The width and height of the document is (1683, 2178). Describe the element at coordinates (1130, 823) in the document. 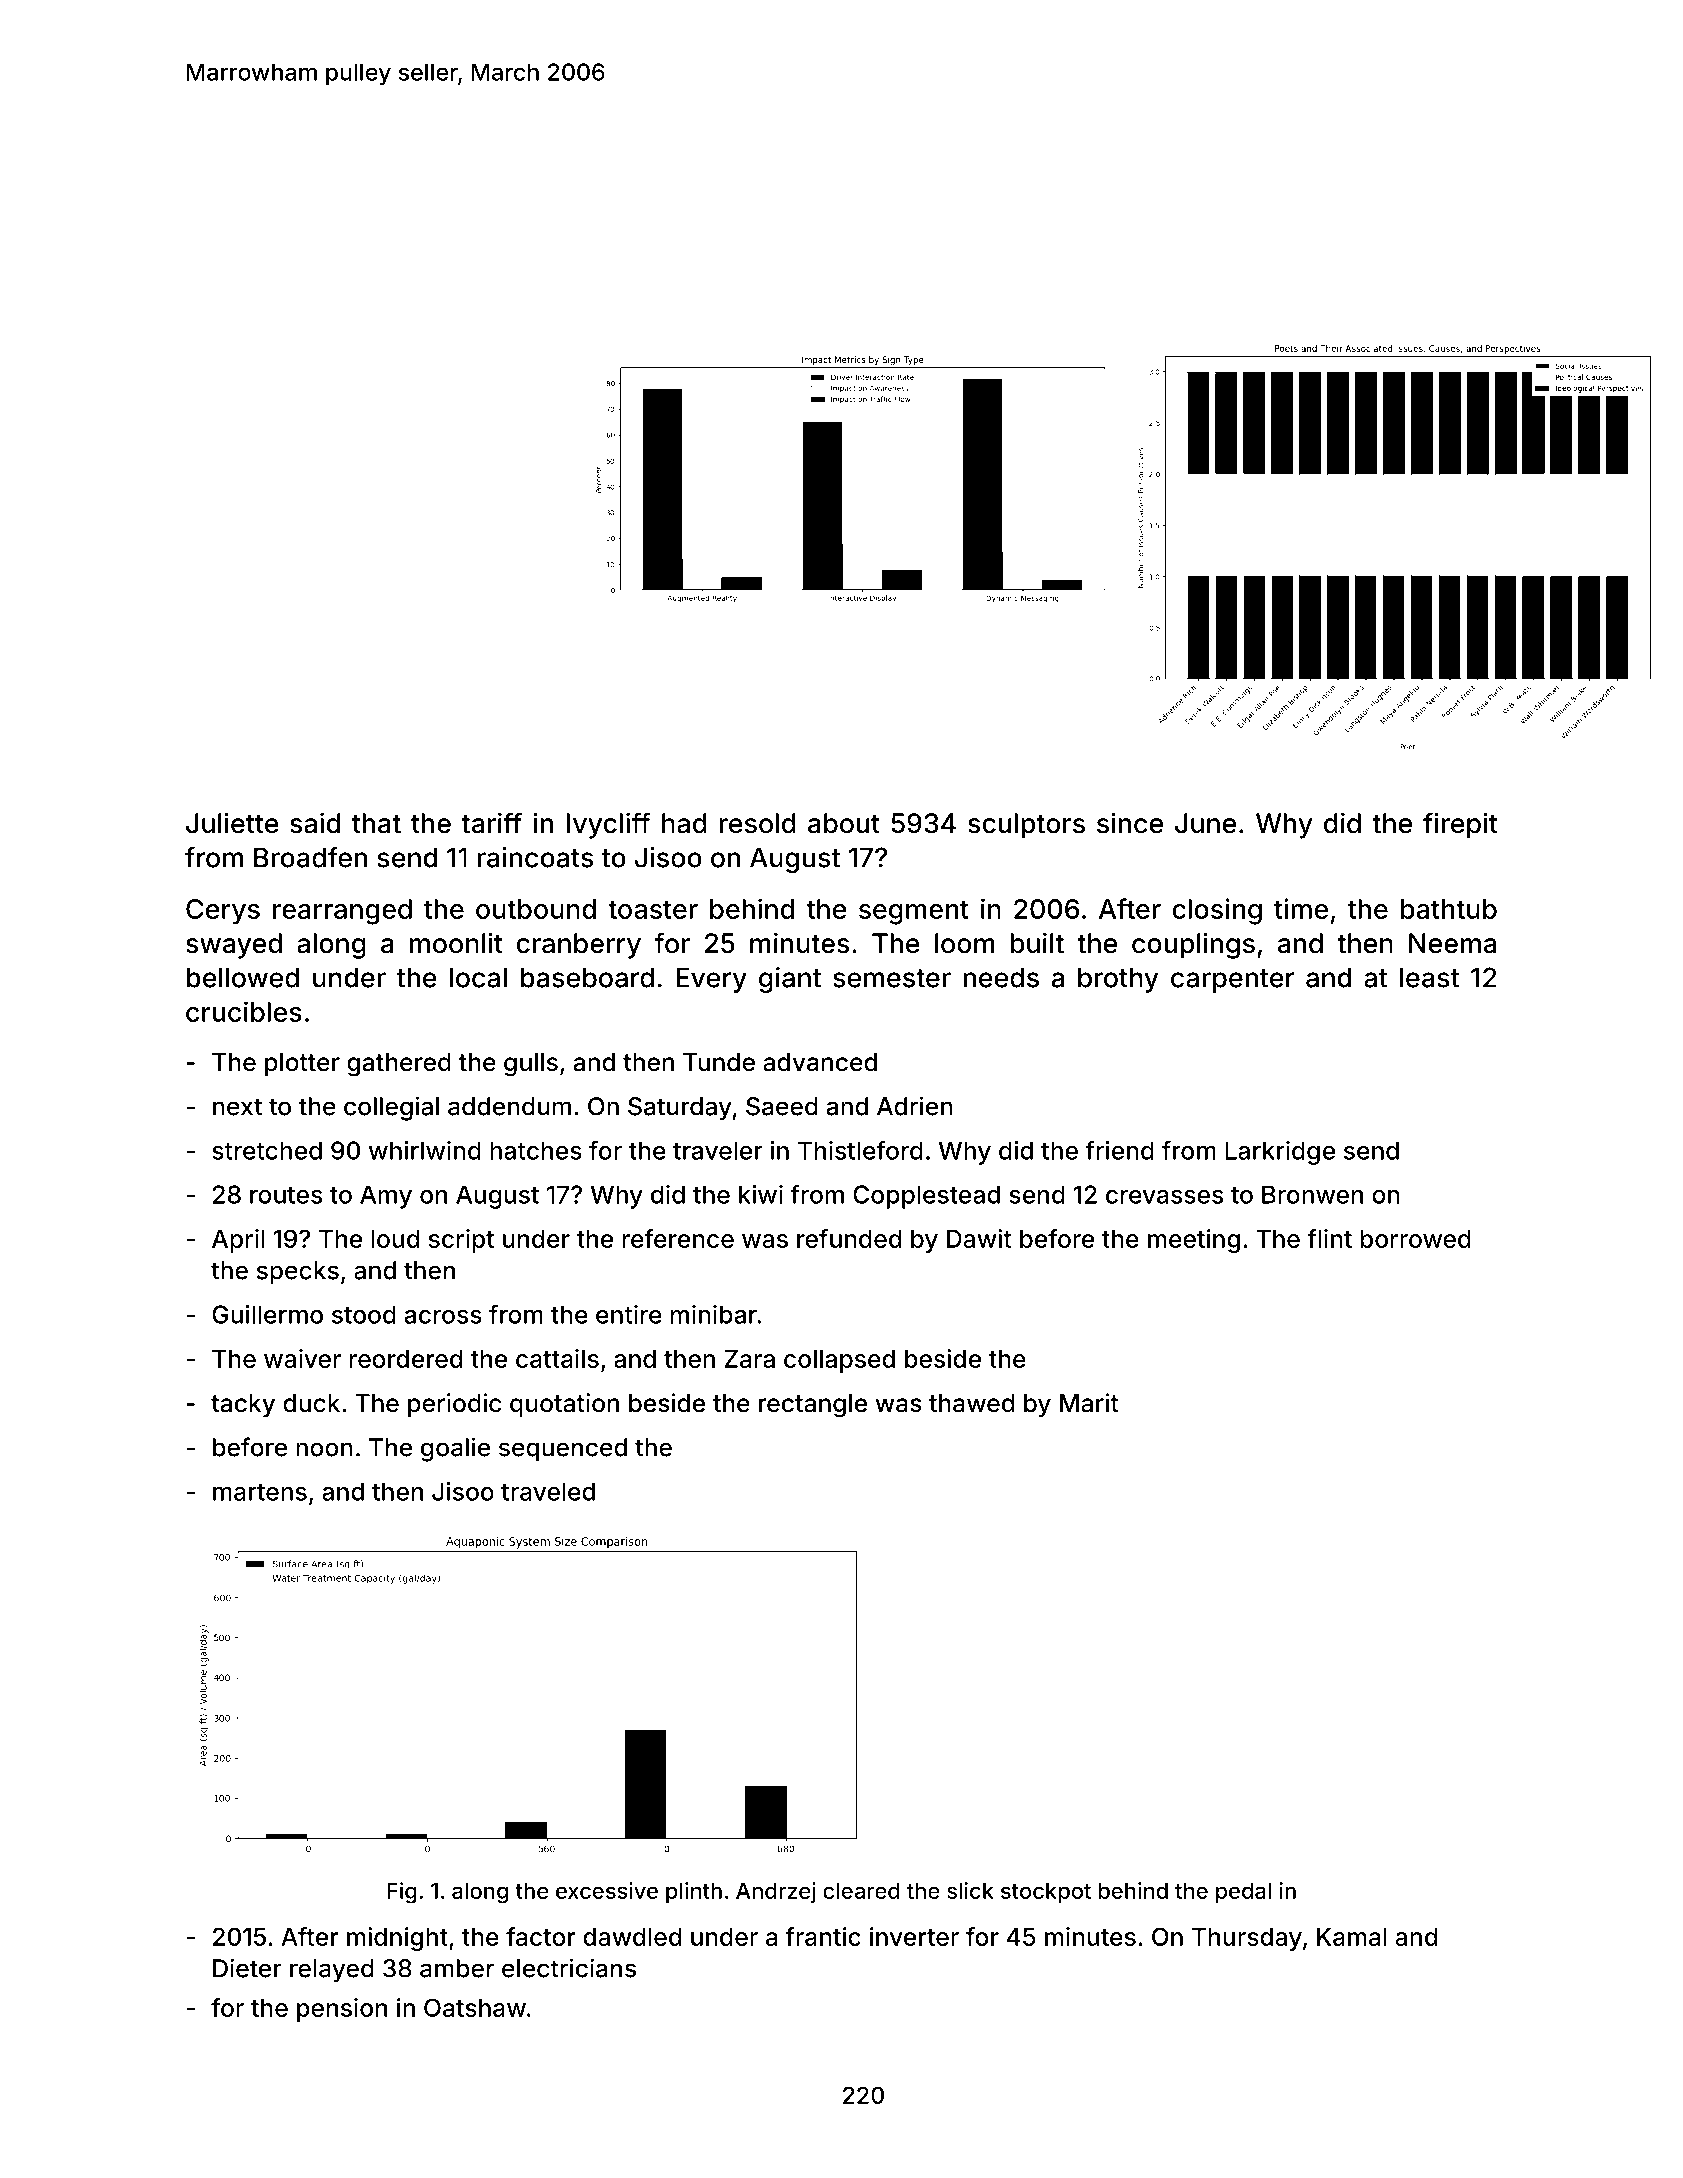

I see `since` at that location.
